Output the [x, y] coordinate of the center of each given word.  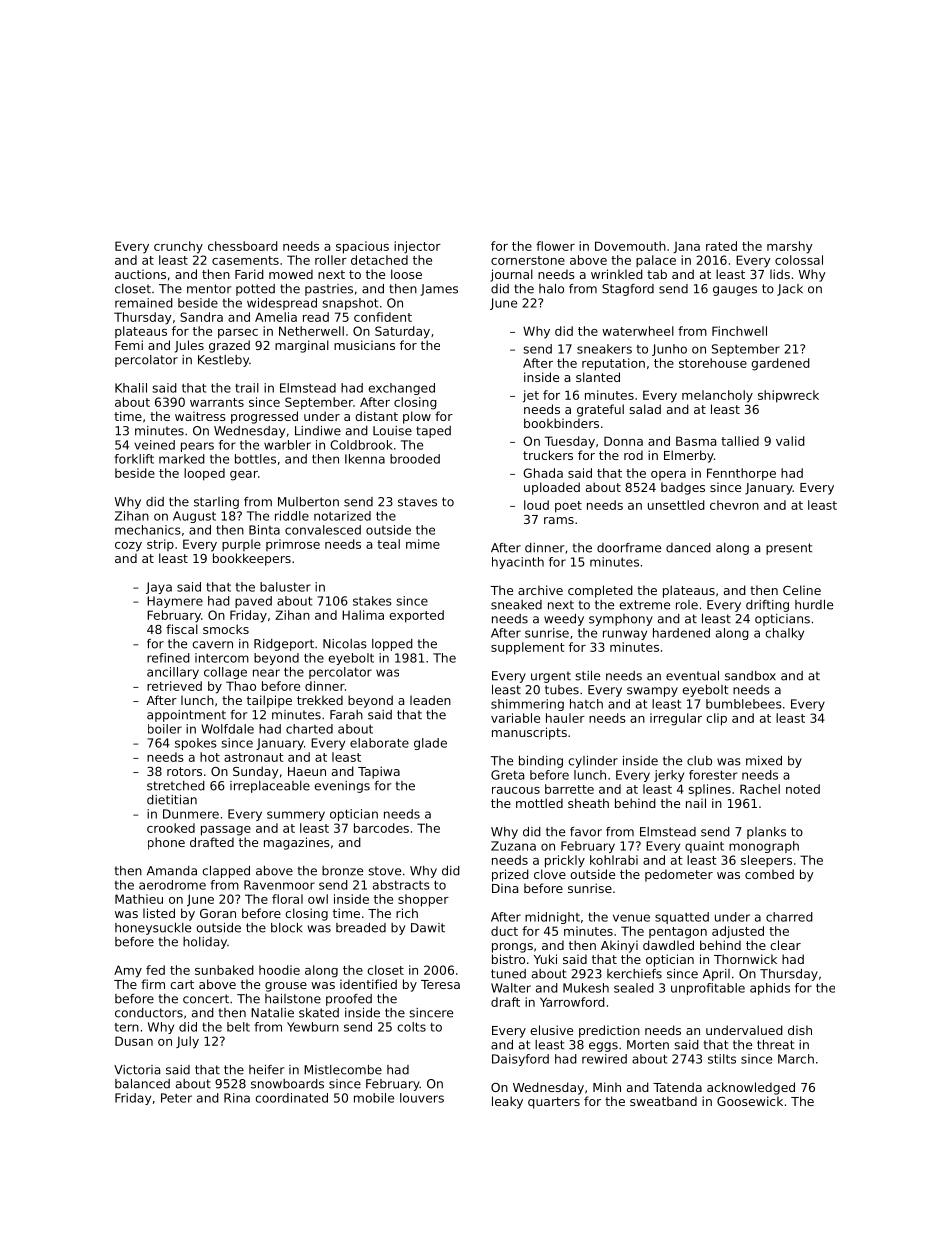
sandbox [750, 676]
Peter [176, 1098]
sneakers [604, 349]
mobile [374, 1098]
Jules [189, 346]
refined [168, 658]
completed [600, 591]
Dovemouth [630, 246]
